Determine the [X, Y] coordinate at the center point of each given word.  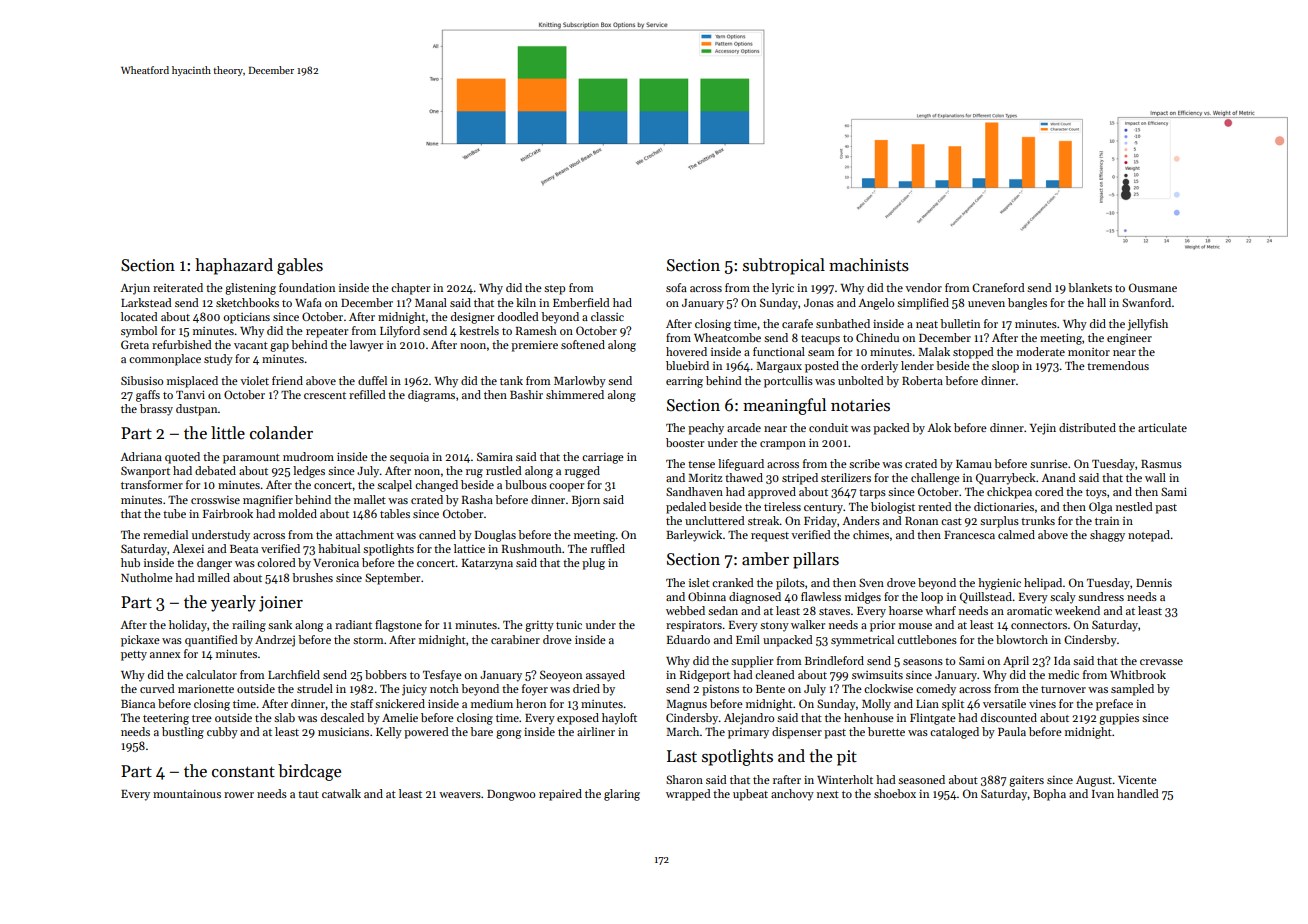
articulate [1162, 427]
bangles [1027, 304]
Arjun [135, 289]
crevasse [1161, 662]
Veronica [336, 562]
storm [368, 640]
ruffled [608, 548]
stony [774, 627]
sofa [676, 287]
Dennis [1154, 582]
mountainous [187, 794]
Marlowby [580, 382]
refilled [367, 394]
